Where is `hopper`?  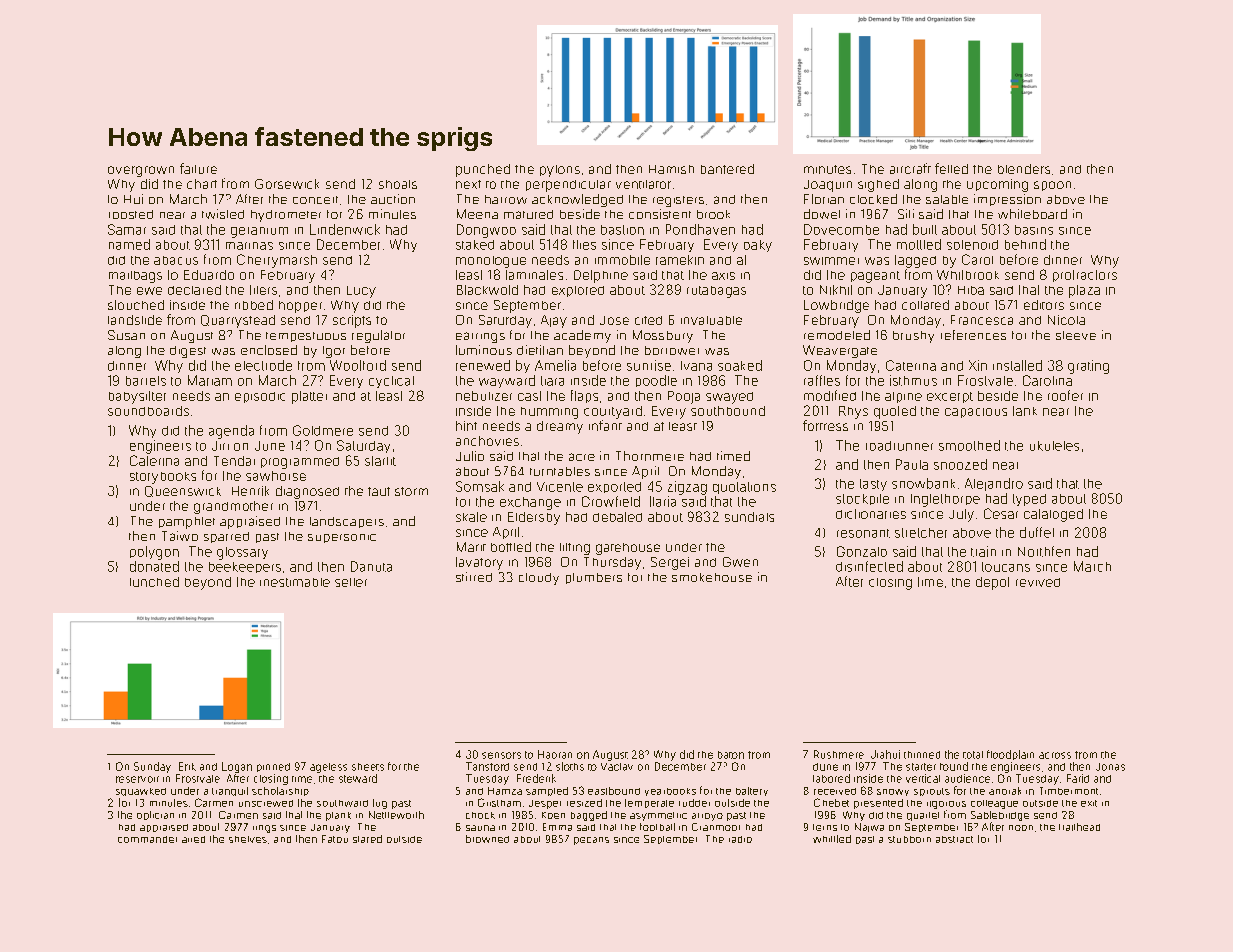
hopper is located at coordinates (300, 307).
